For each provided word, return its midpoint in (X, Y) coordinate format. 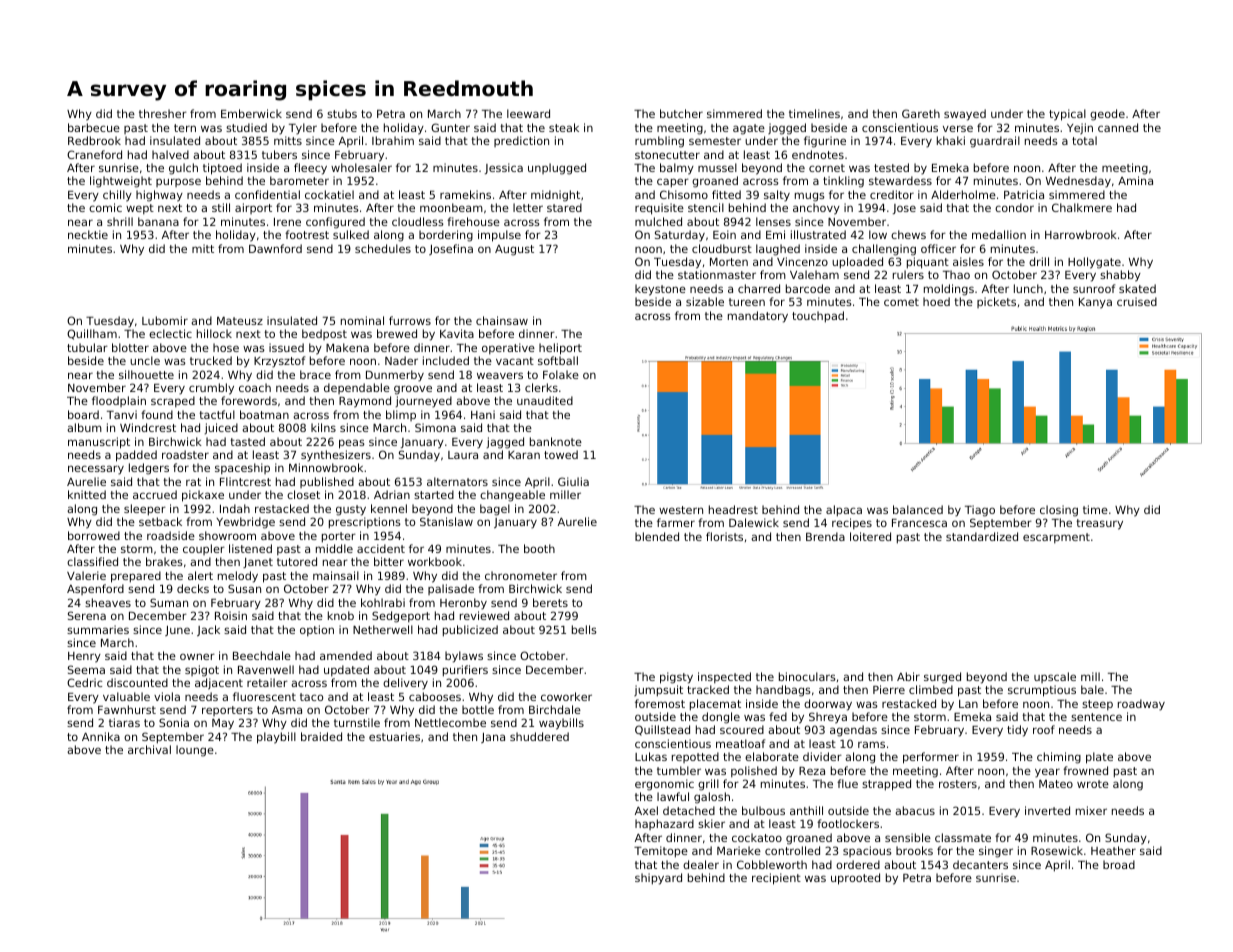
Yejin (1080, 128)
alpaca (844, 511)
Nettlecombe (450, 722)
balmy (677, 169)
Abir (908, 676)
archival (149, 749)
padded (136, 456)
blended (657, 536)
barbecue (94, 127)
